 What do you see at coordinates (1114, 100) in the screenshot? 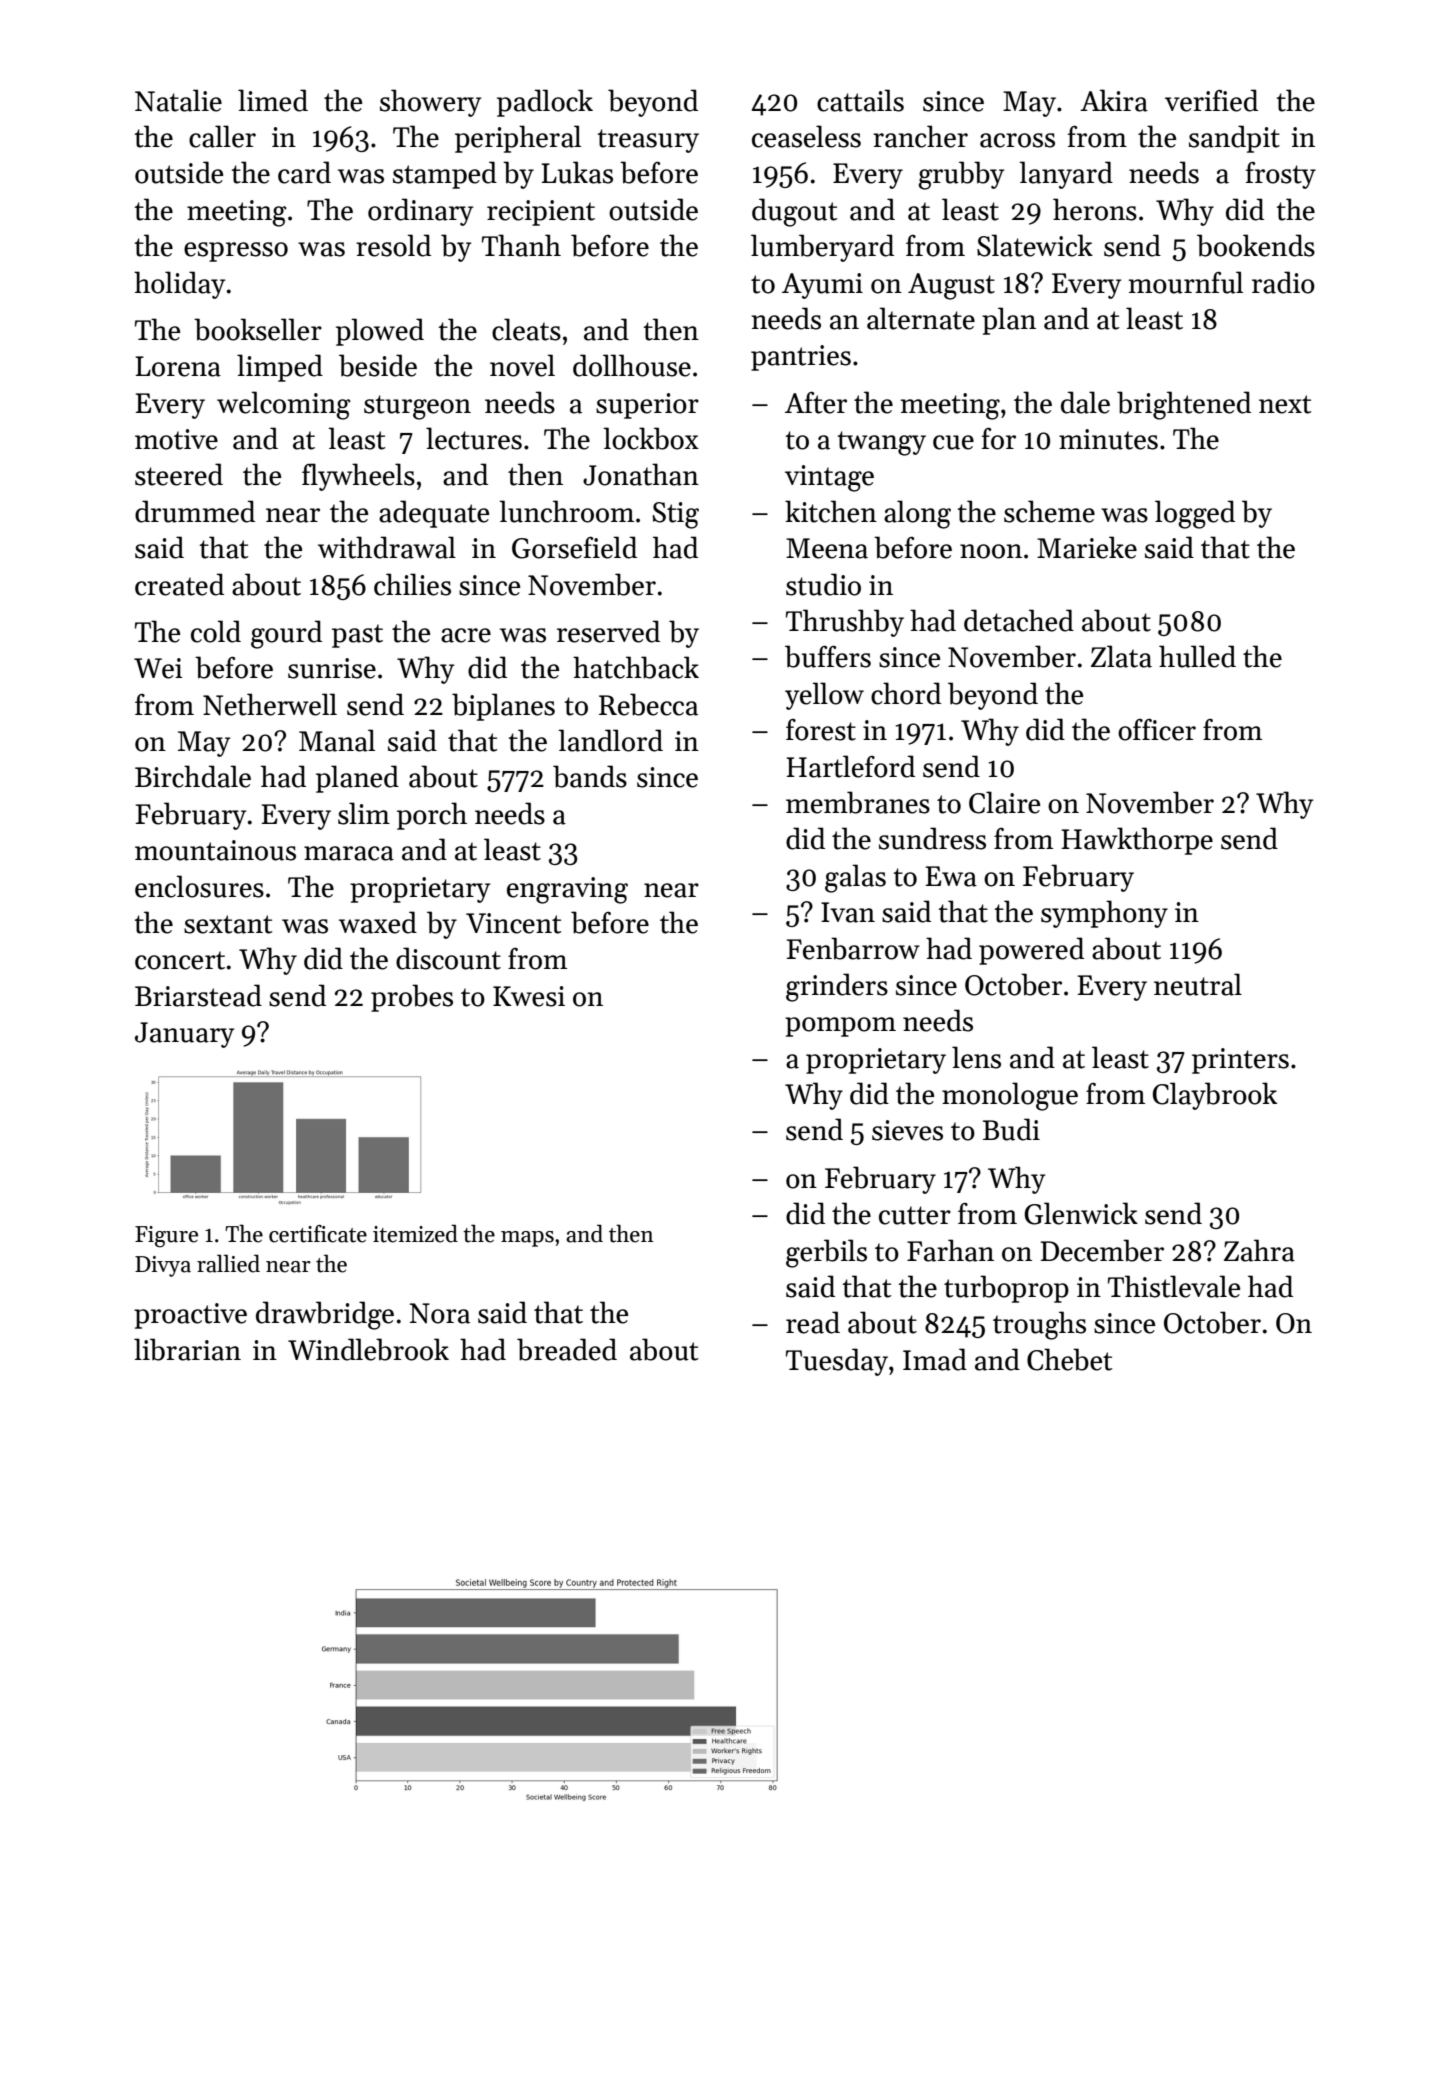
I see `Akira` at bounding box center [1114, 100].
